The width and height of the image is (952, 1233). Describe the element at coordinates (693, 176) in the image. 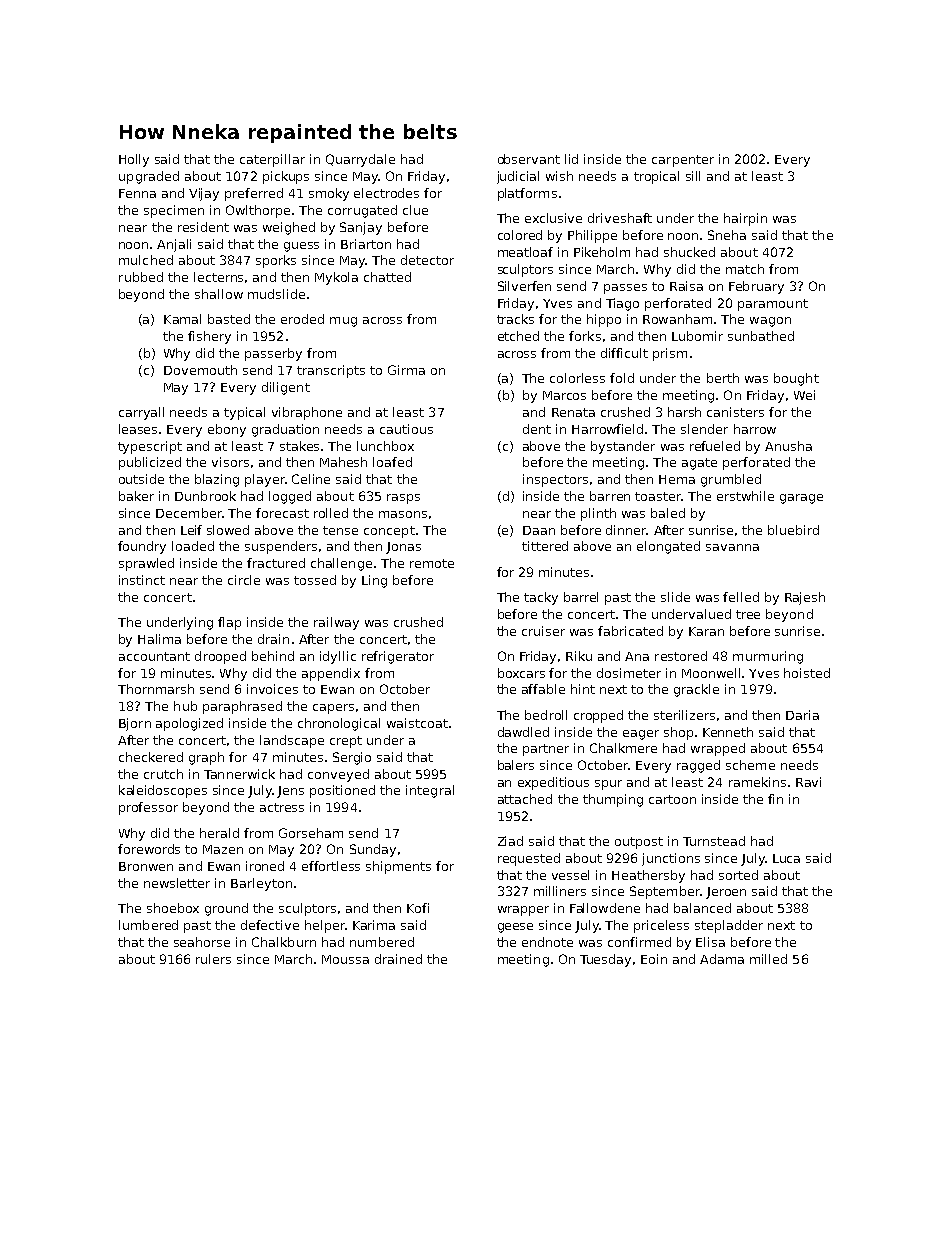

I see `sill` at that location.
